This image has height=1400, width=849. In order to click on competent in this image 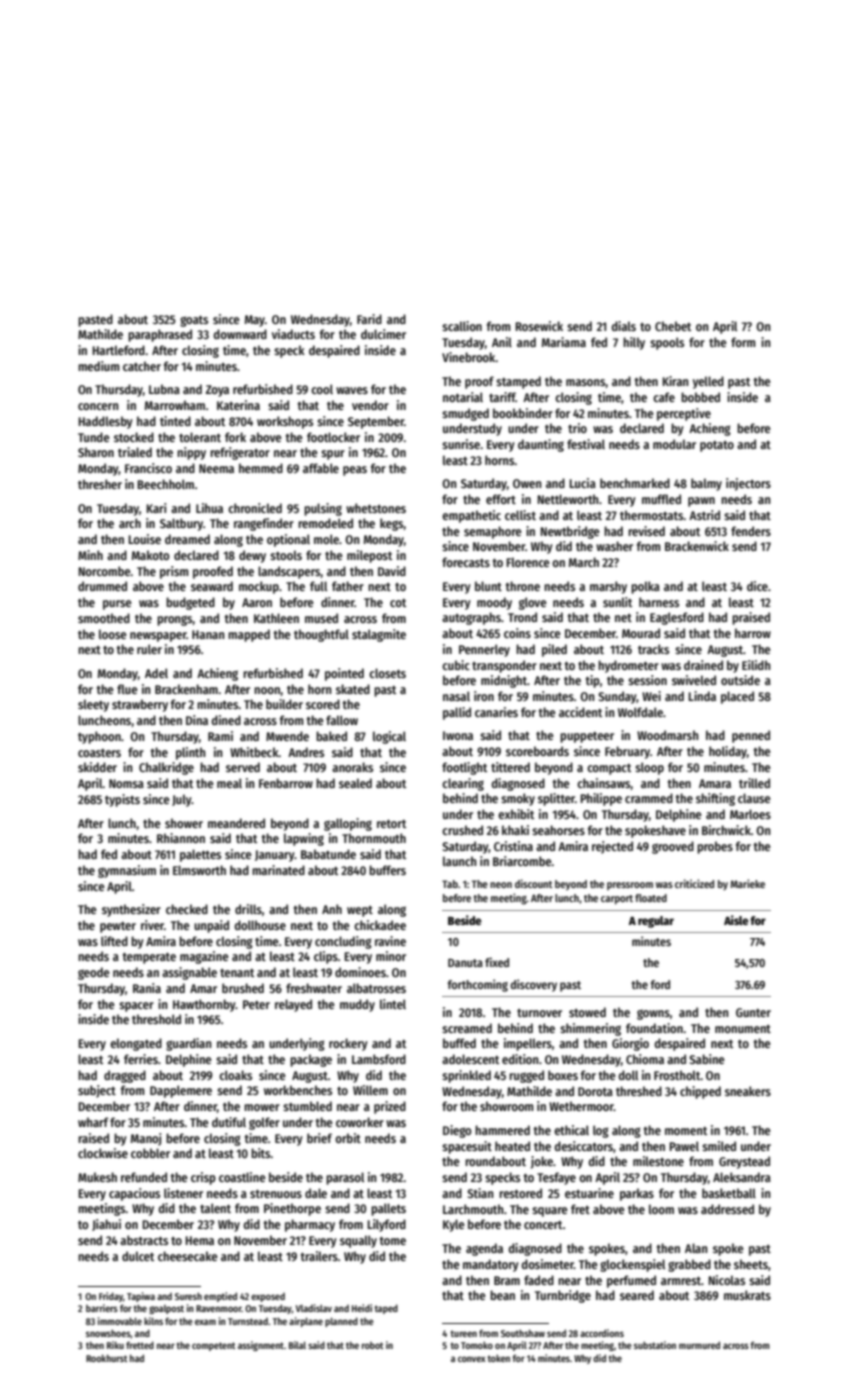, I will do `click(213, 1346)`.
